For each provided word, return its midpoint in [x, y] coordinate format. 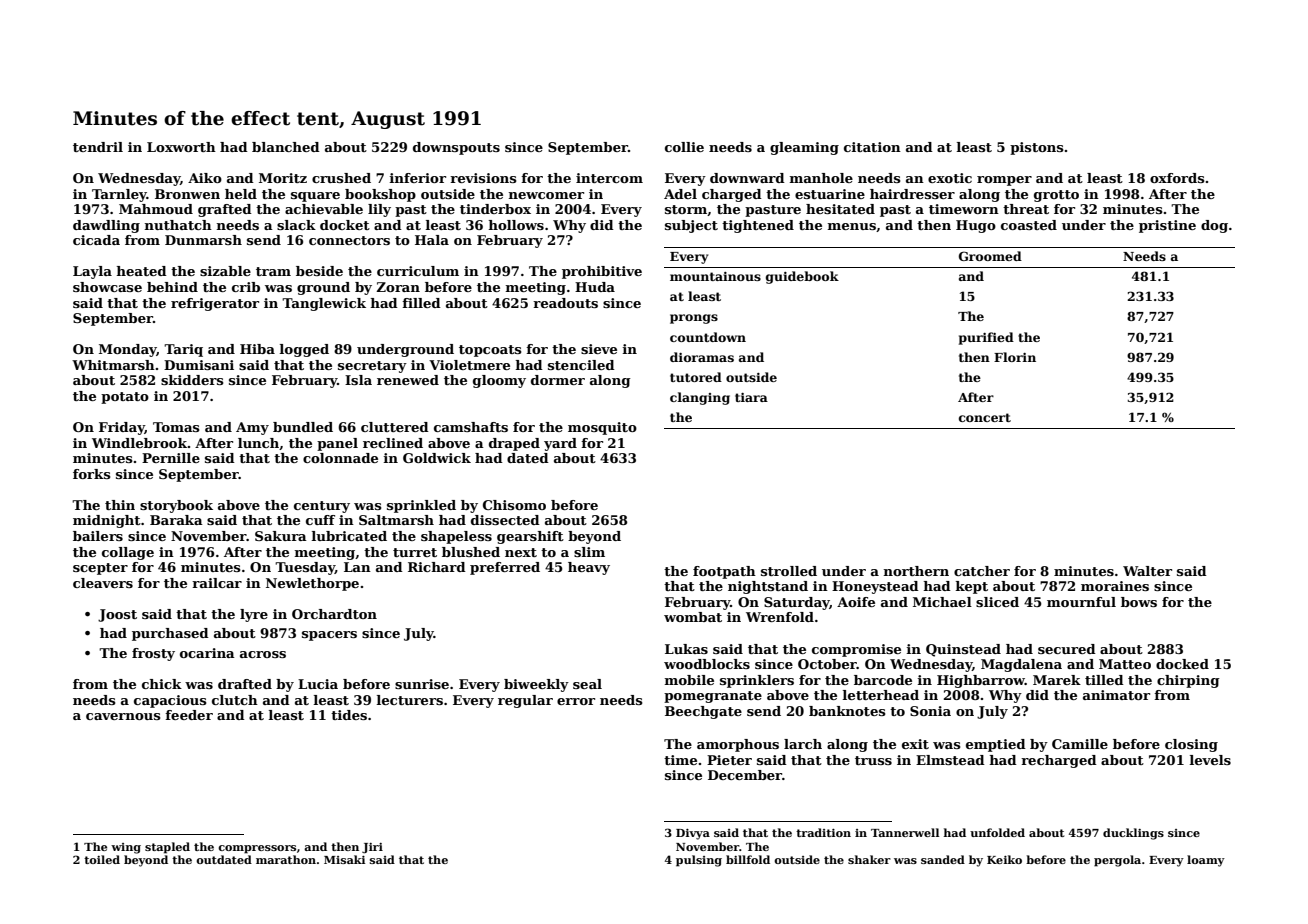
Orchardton [334, 614]
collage [128, 553]
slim [589, 552]
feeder [189, 715]
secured [1067, 649]
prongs [694, 319]
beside [319, 271]
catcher [982, 571]
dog [1214, 226]
